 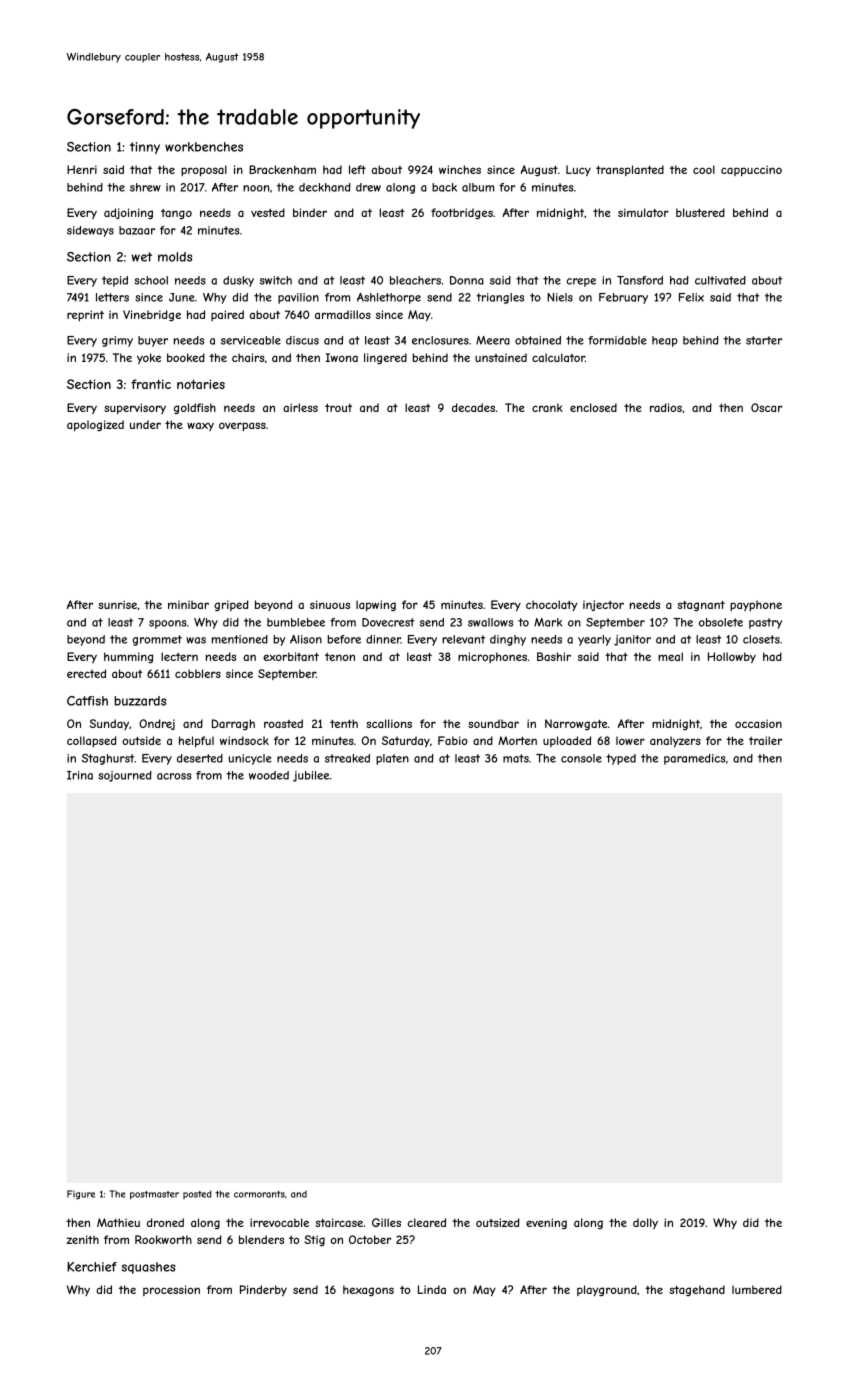 I want to click on apologized, so click(x=95, y=425).
